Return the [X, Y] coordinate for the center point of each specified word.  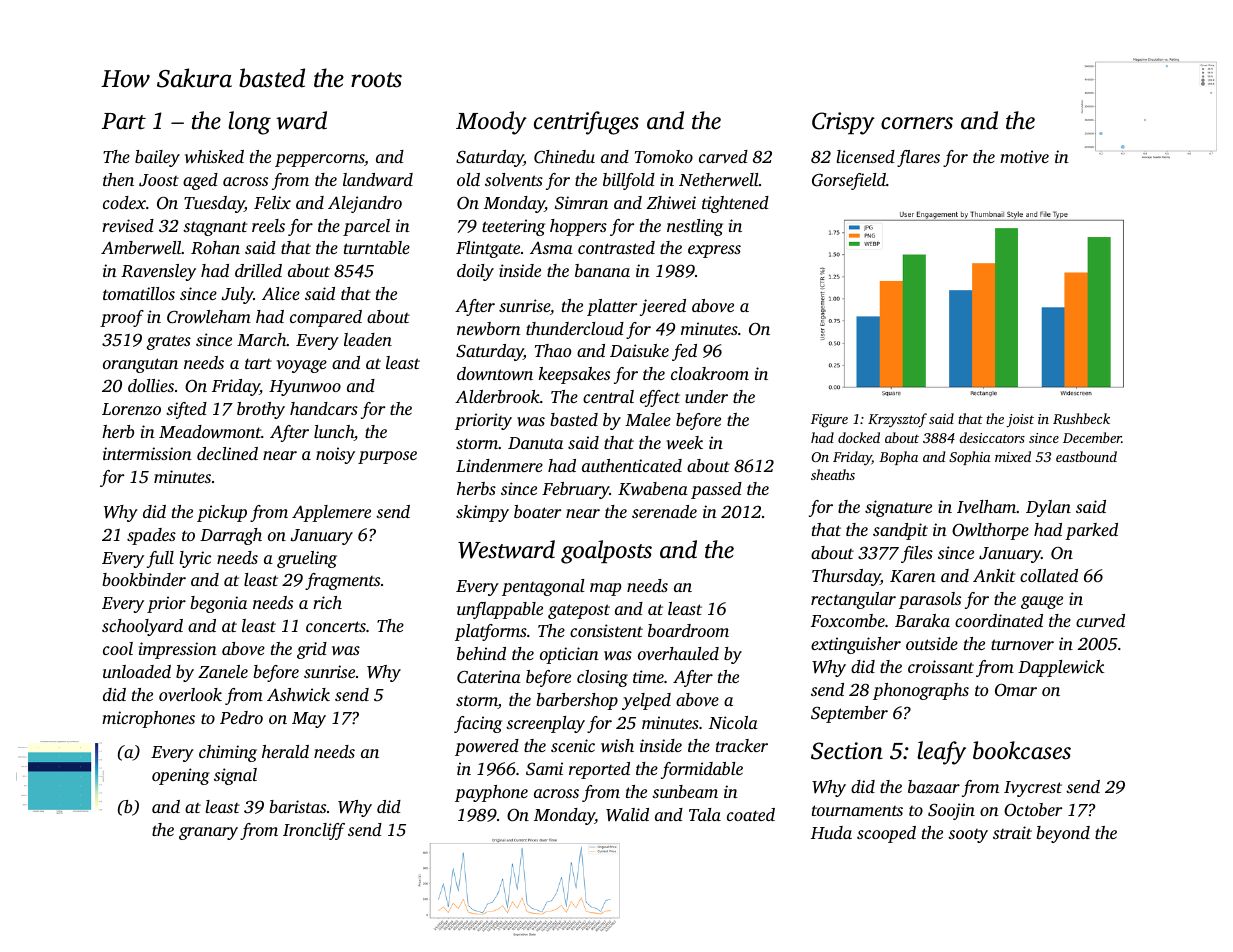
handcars [324, 408]
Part [124, 121]
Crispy [843, 123]
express [714, 251]
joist [1020, 420]
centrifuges [586, 123]
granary [208, 833]
